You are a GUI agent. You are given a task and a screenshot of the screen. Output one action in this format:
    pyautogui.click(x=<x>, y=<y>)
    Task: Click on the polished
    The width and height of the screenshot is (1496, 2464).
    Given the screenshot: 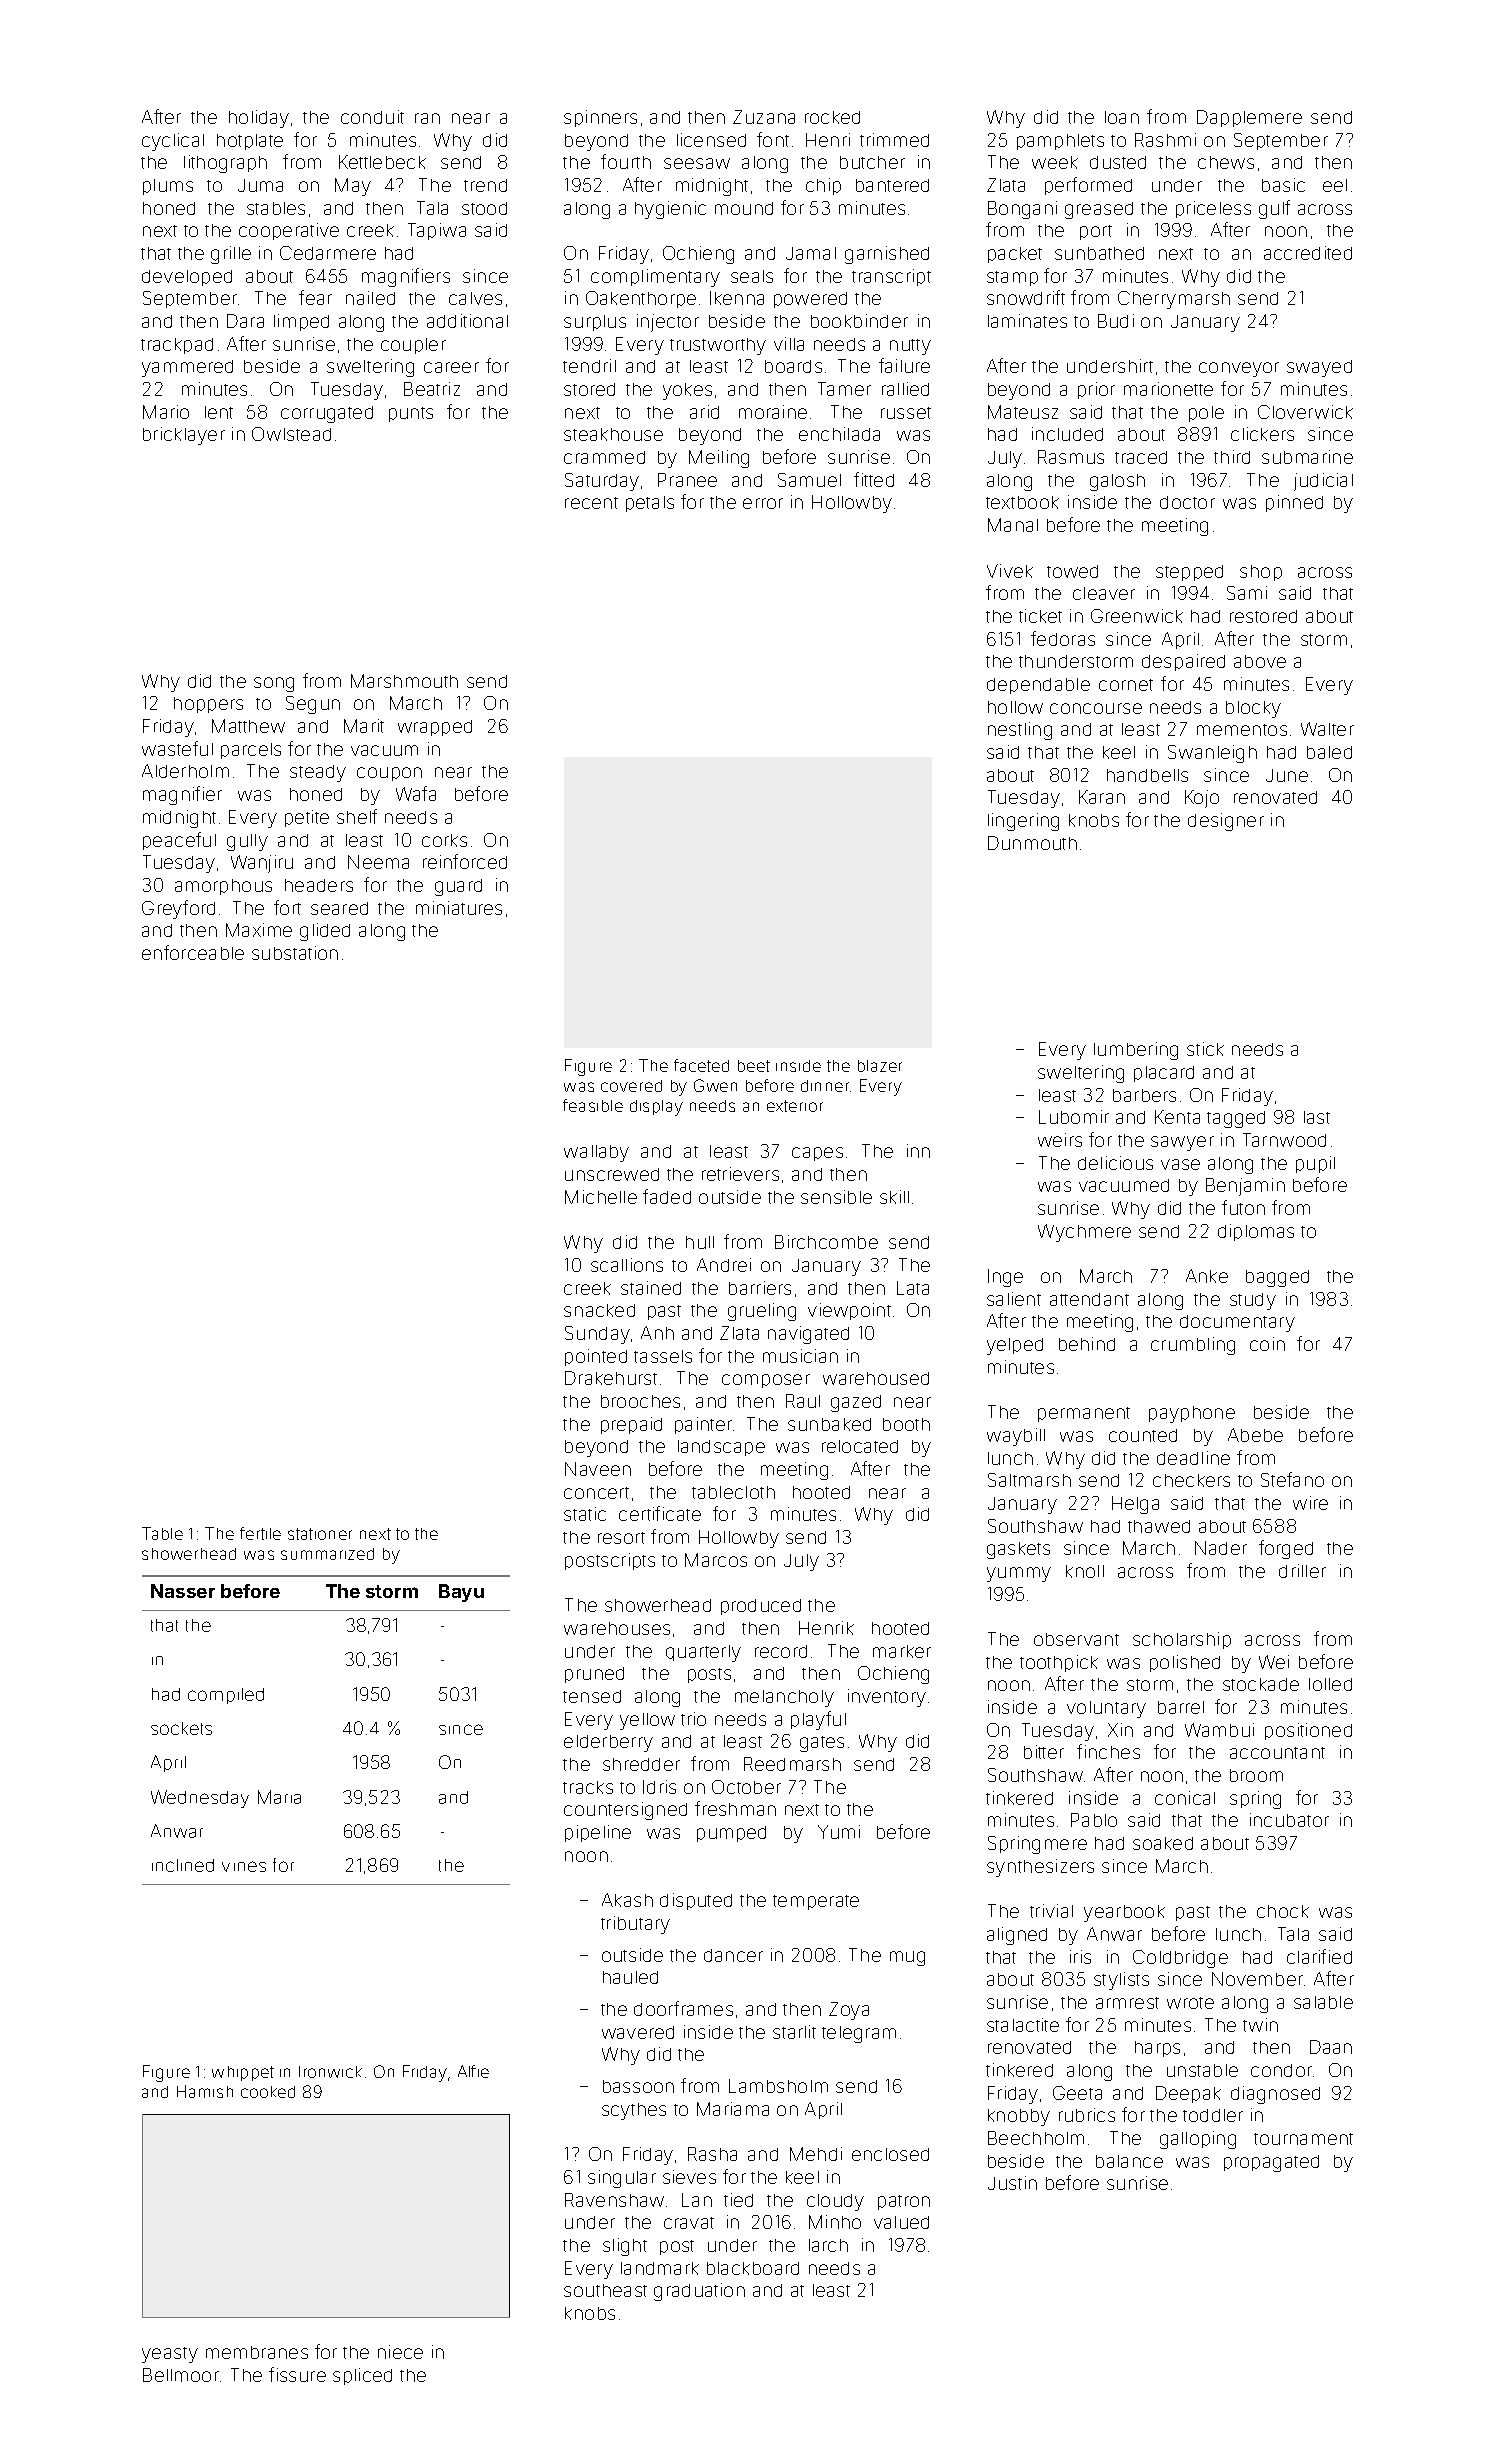 What is the action you would take?
    pyautogui.click(x=1185, y=1663)
